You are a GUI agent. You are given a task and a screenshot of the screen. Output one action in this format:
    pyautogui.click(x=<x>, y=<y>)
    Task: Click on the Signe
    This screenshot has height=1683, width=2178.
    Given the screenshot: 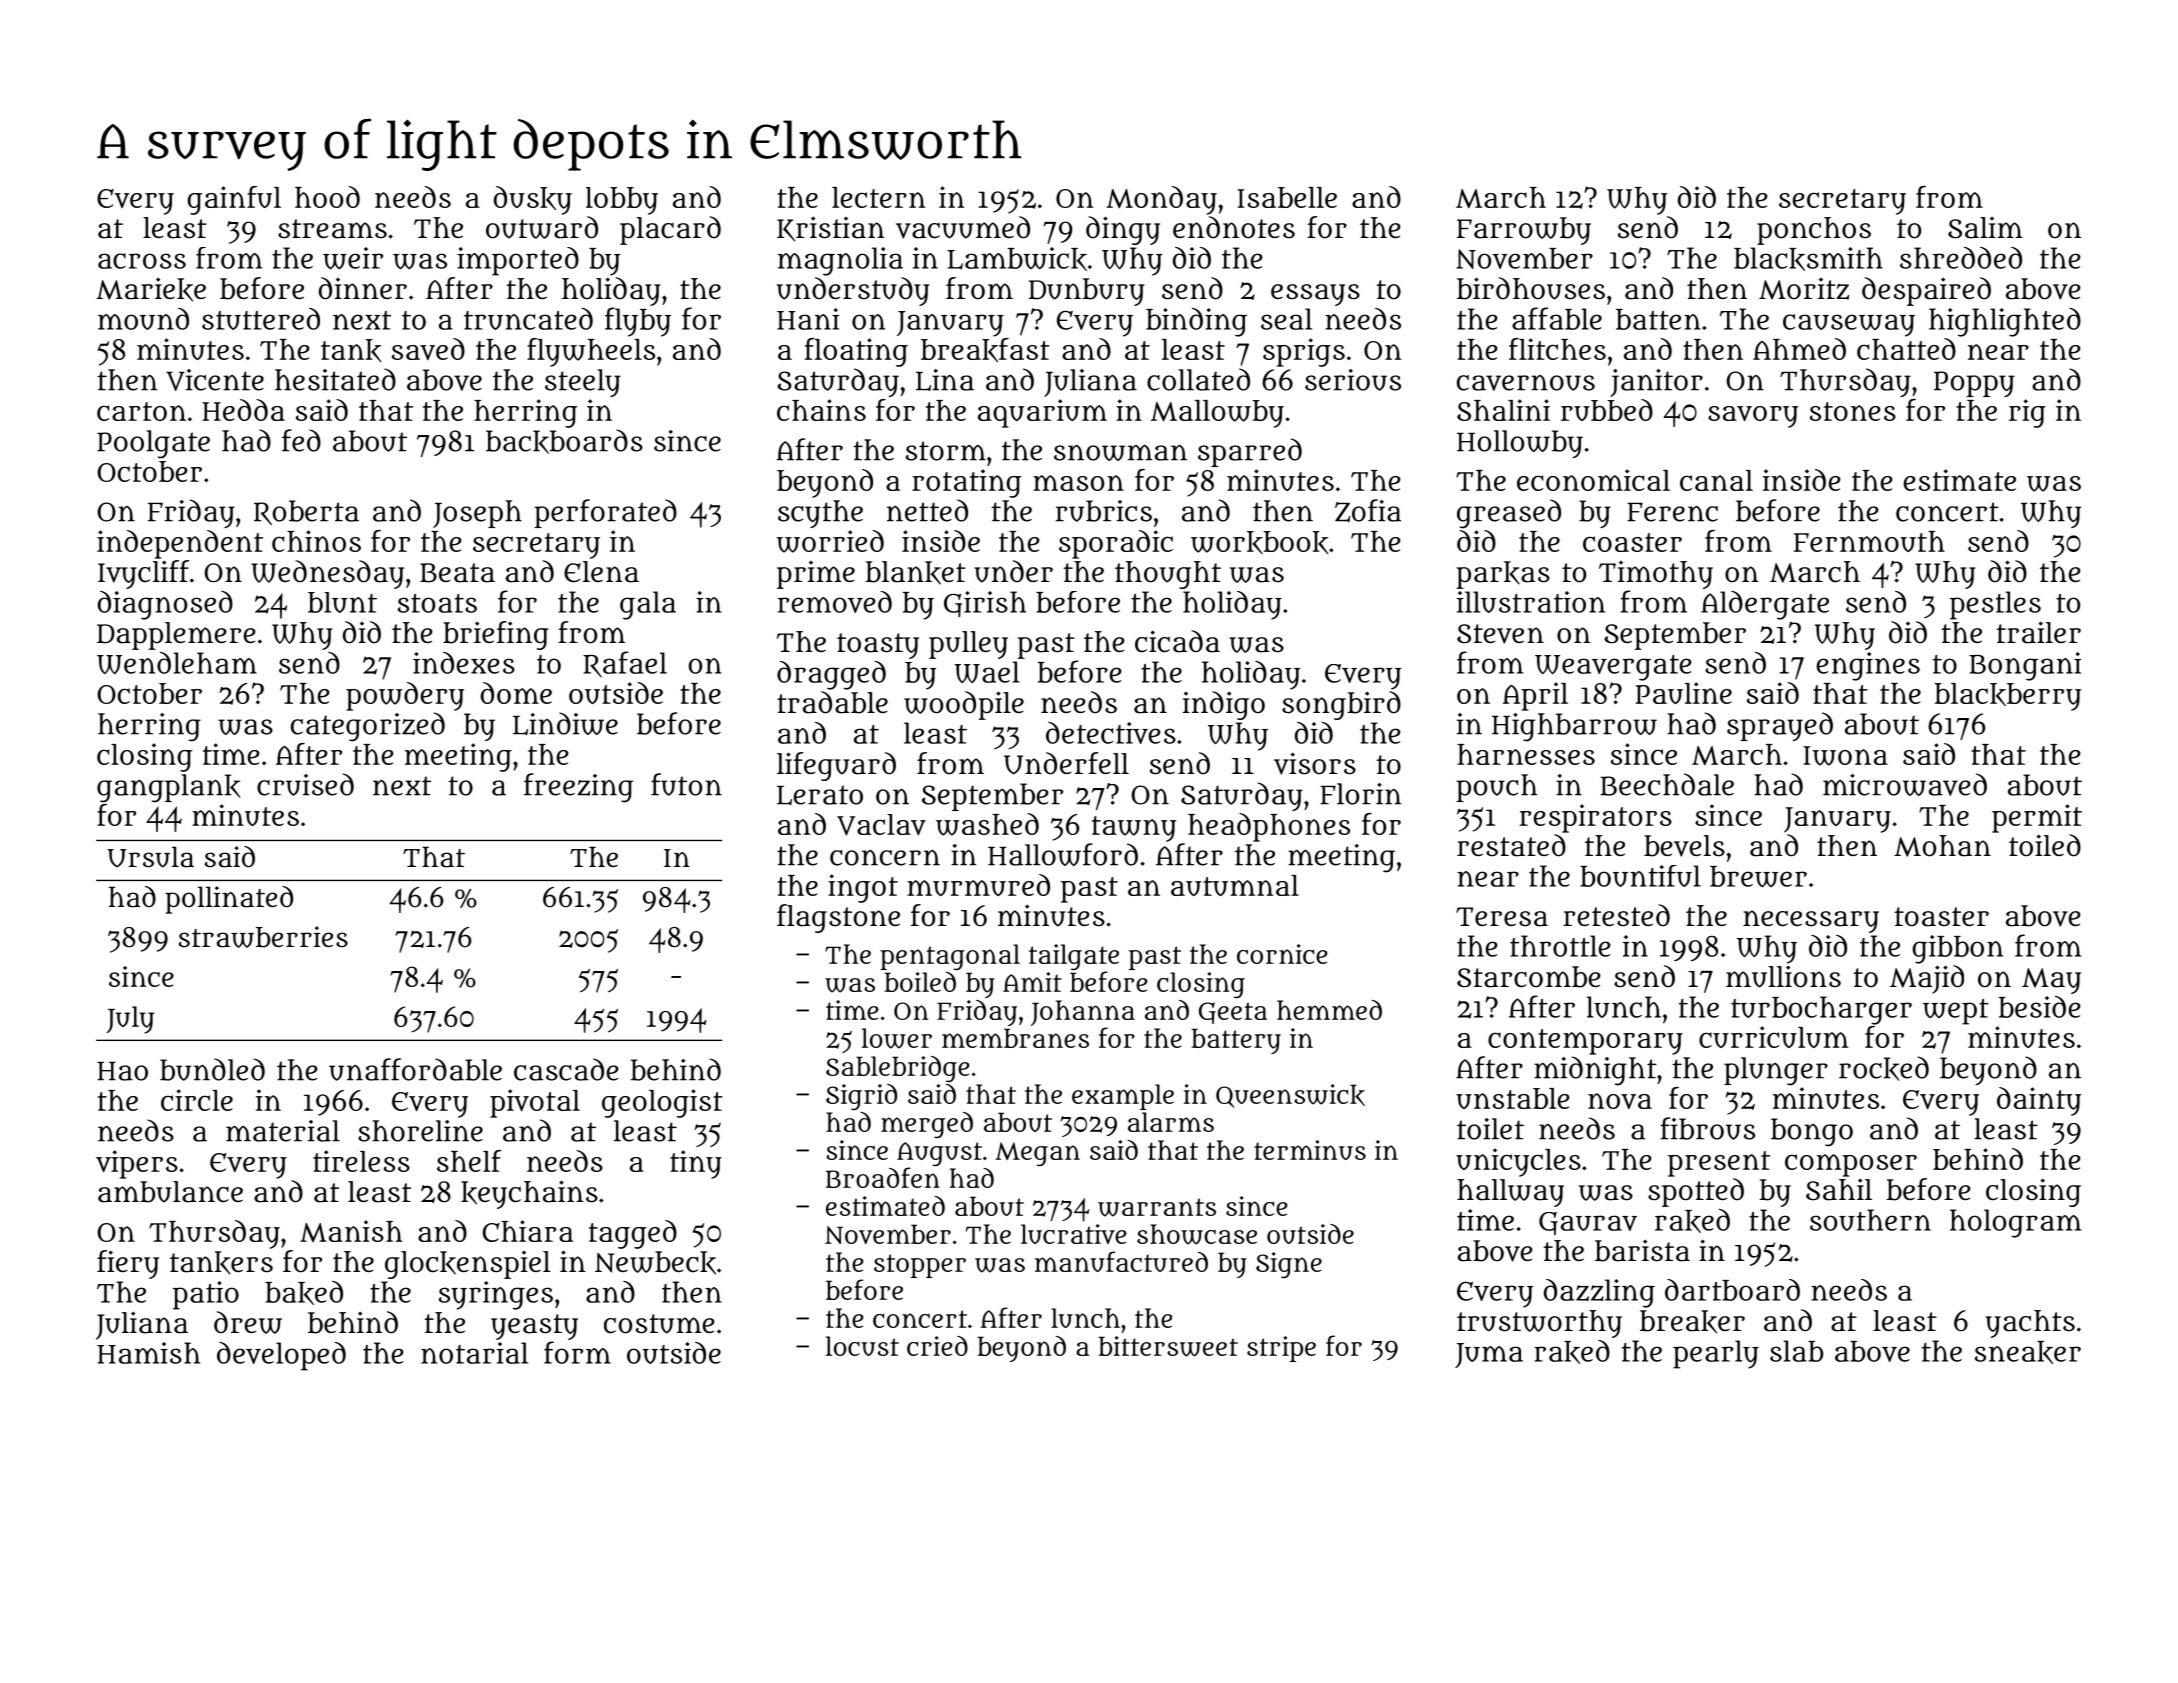 What is the action you would take?
    pyautogui.click(x=1289, y=1265)
